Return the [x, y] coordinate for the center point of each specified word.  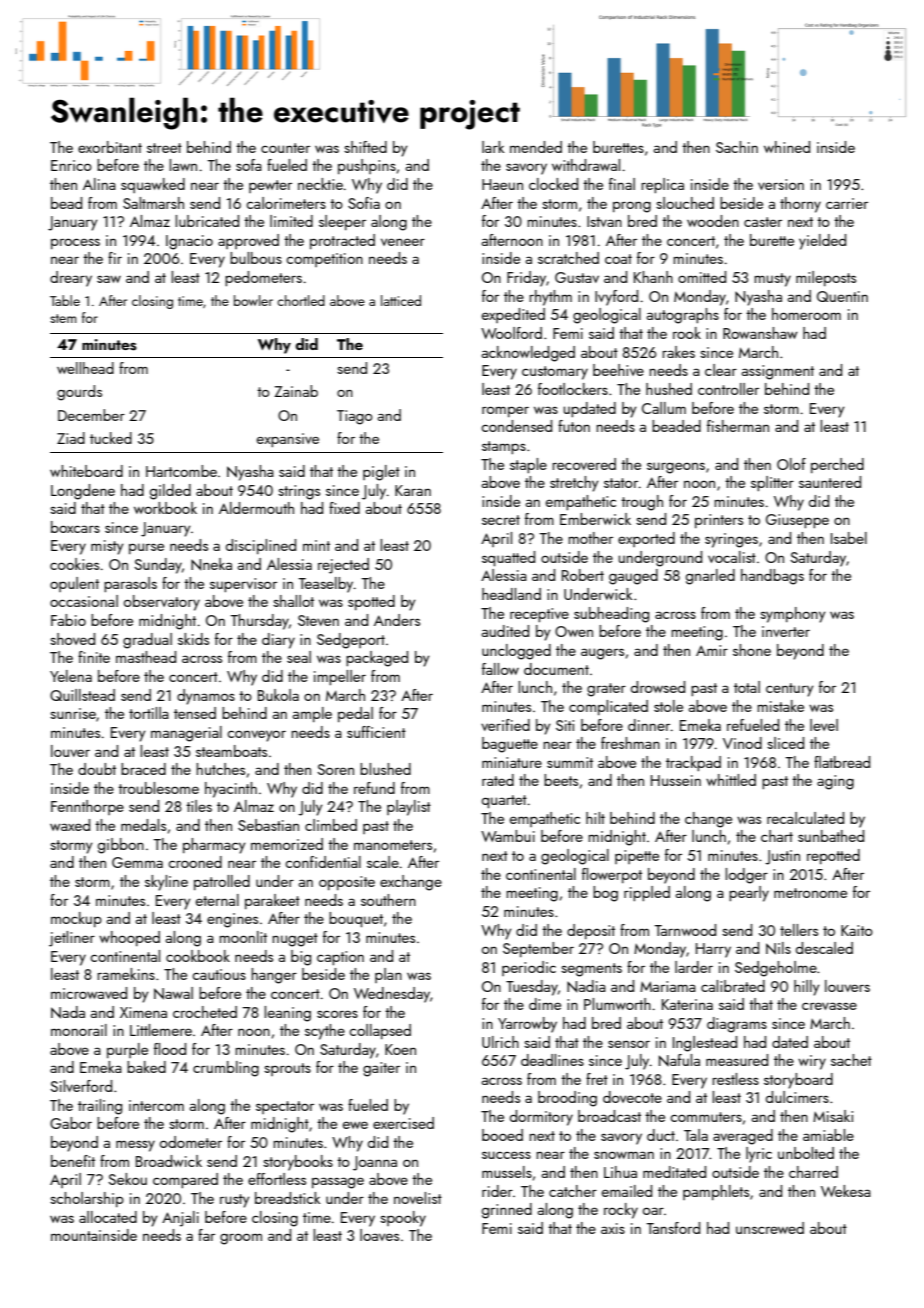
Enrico [71, 165]
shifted [365, 147]
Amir [712, 650]
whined [787, 147]
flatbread [842, 762]
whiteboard [86, 471]
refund [374, 788]
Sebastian [268, 825]
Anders [397, 620]
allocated [108, 1217]
